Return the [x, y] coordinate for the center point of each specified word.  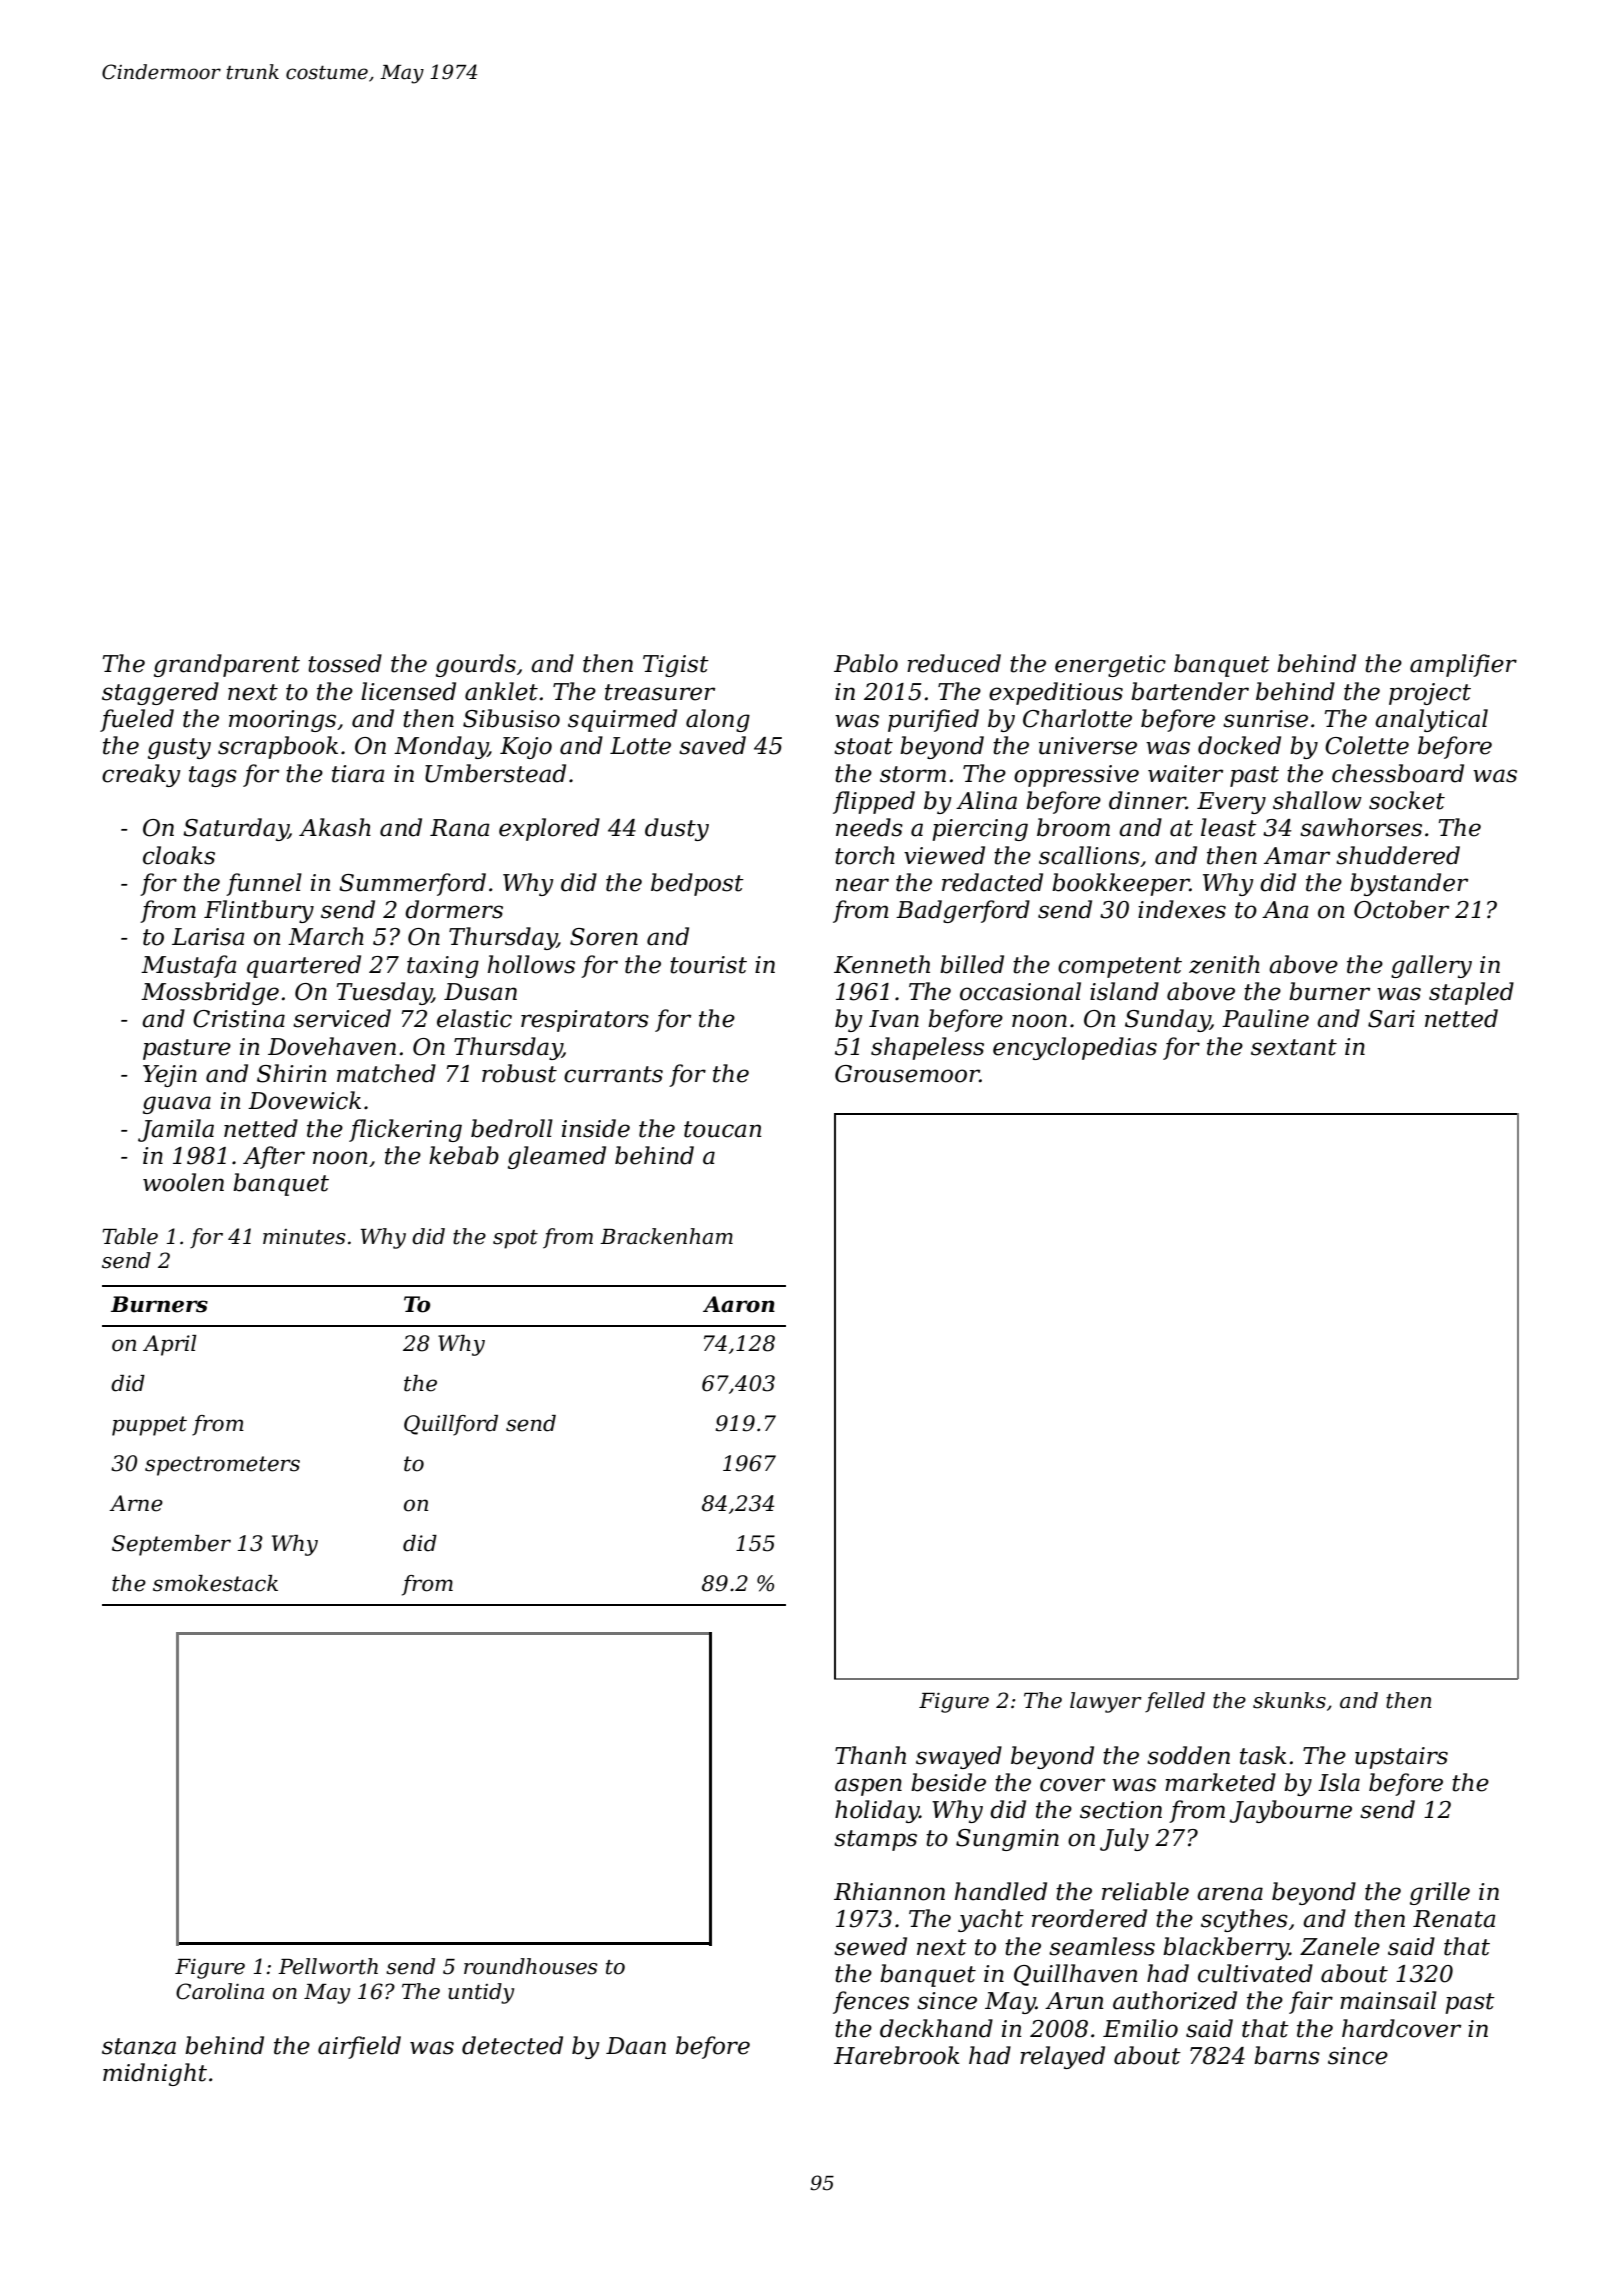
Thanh [870, 1755]
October [1401, 909]
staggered [160, 693]
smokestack [215, 1583]
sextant [1294, 1047]
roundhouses [531, 1966]
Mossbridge [210, 993]
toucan [723, 1129]
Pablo [866, 663]
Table [130, 1236]
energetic [1110, 666]
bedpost [697, 884]
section [1121, 1810]
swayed [959, 1757]
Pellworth [328, 1966]
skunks [1289, 1700]
